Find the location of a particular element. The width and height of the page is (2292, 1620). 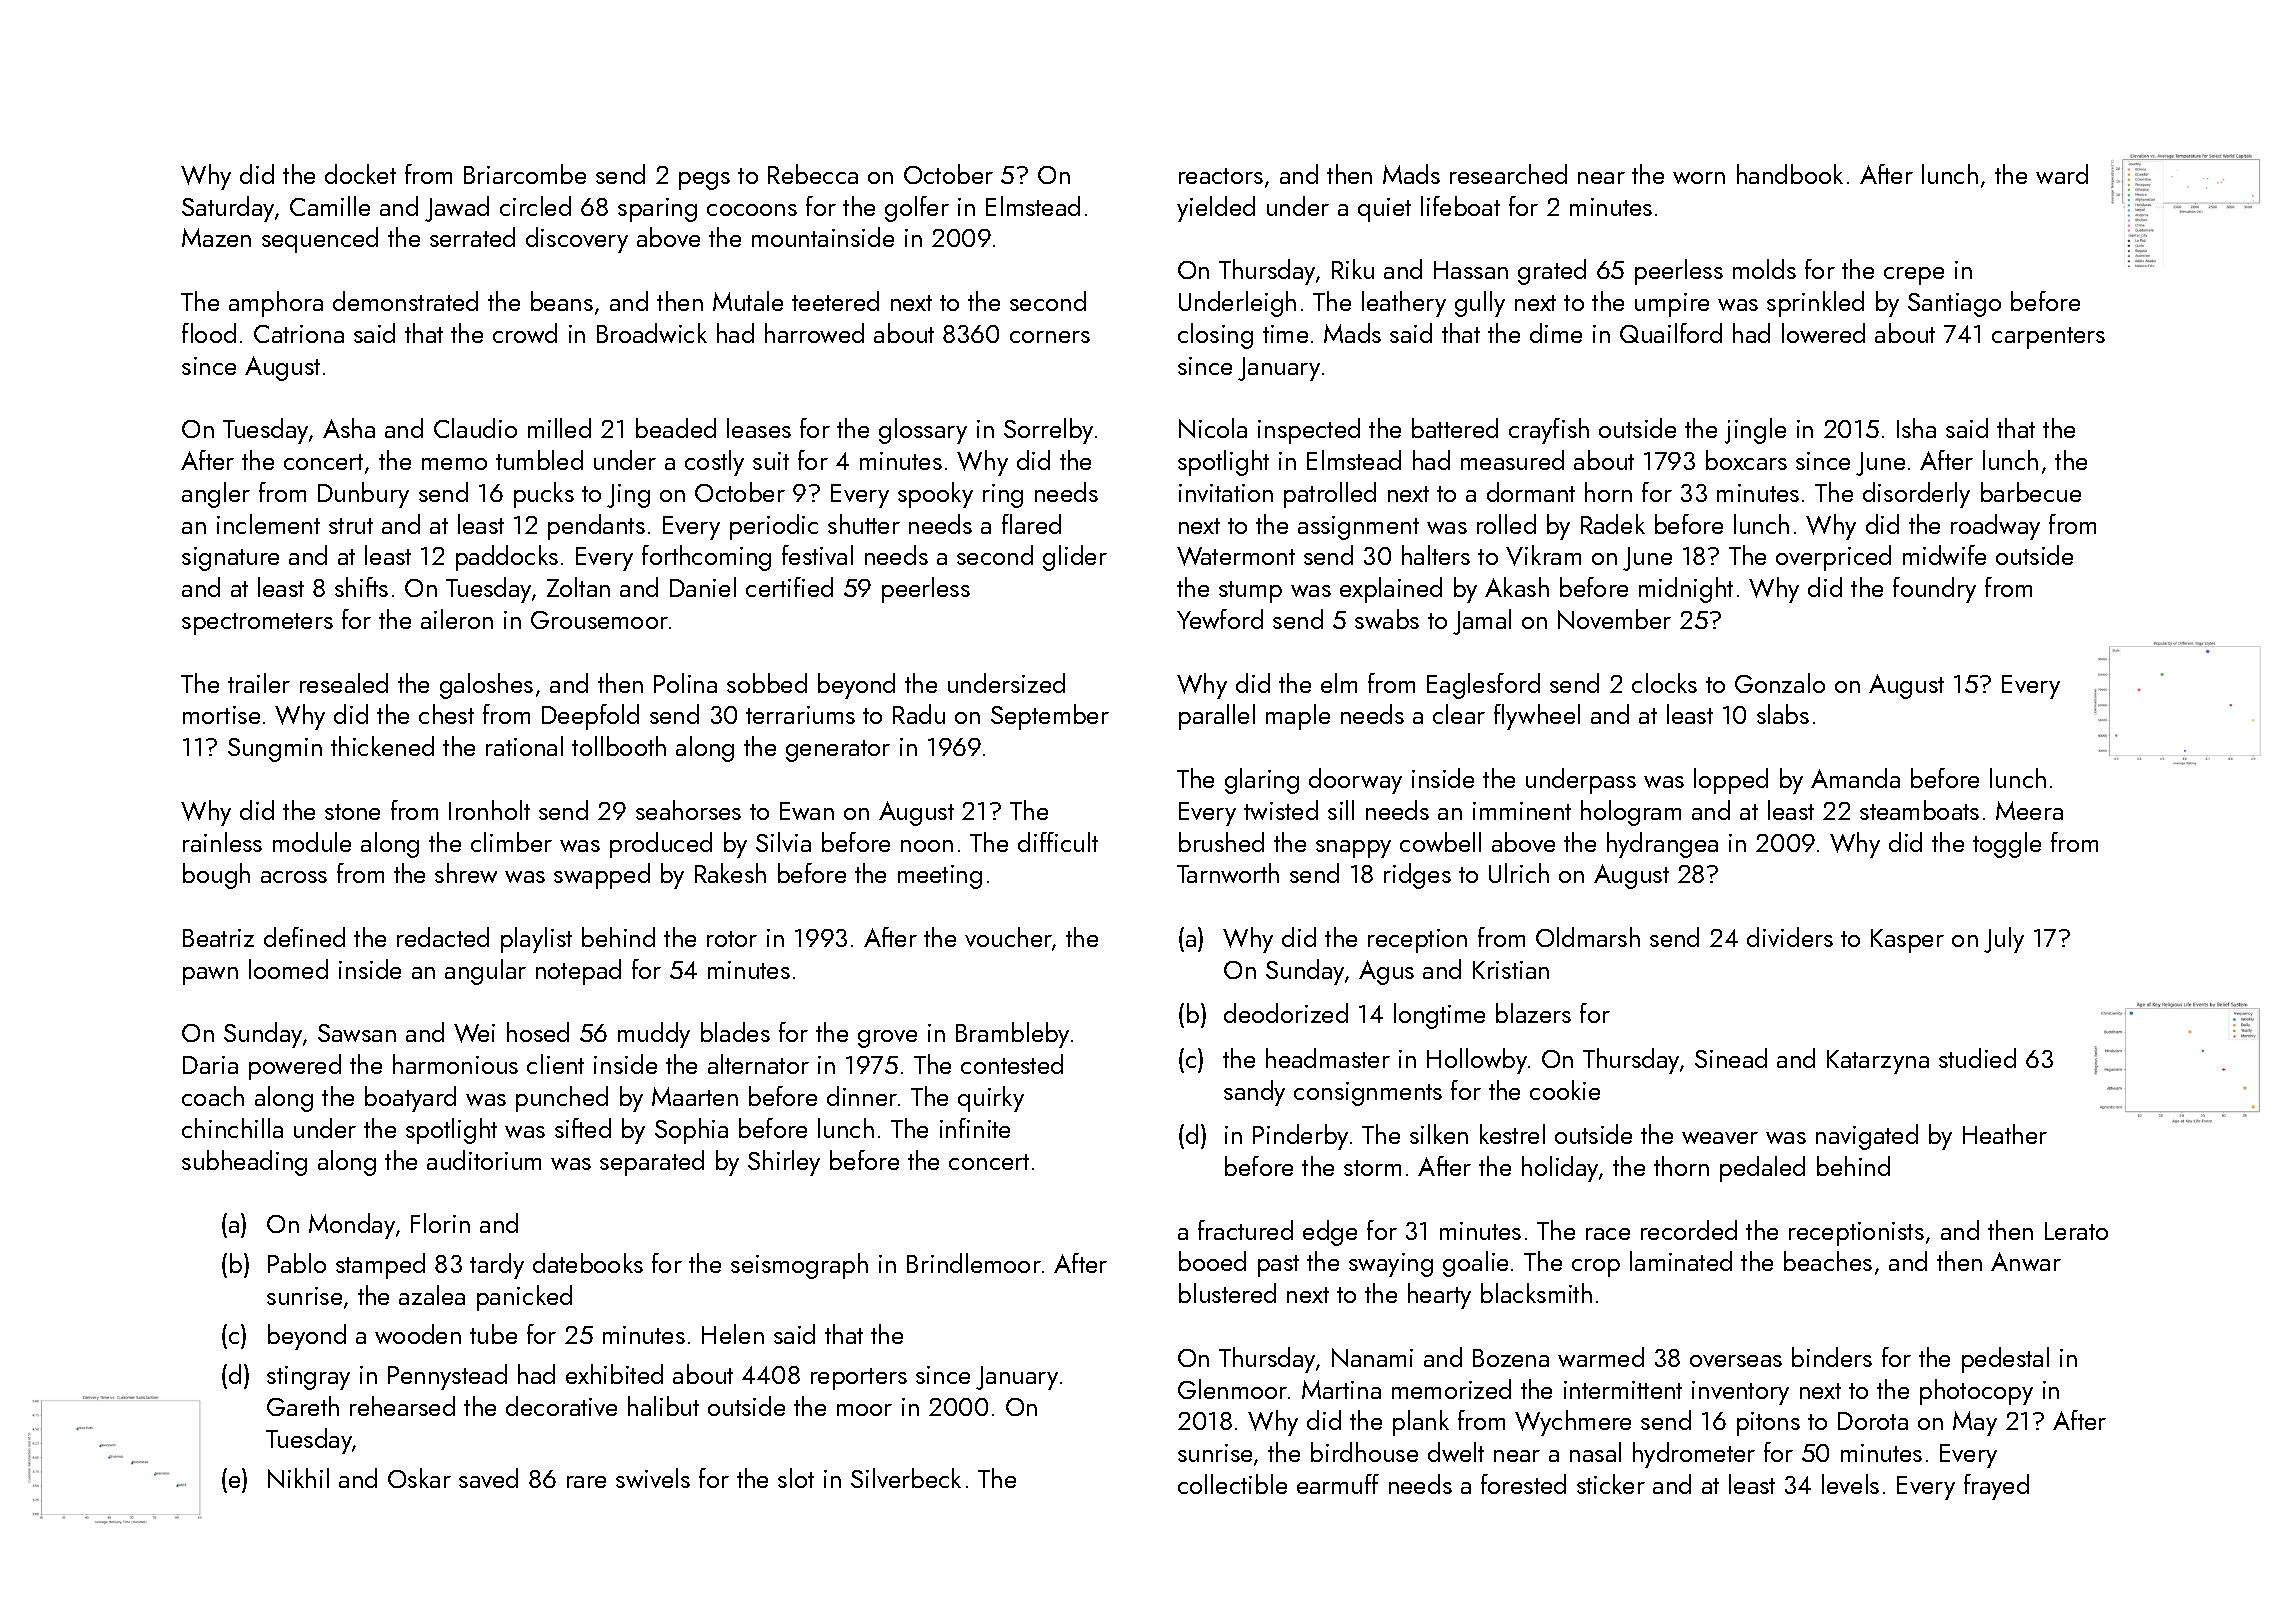

studied is located at coordinates (1977, 1058).
